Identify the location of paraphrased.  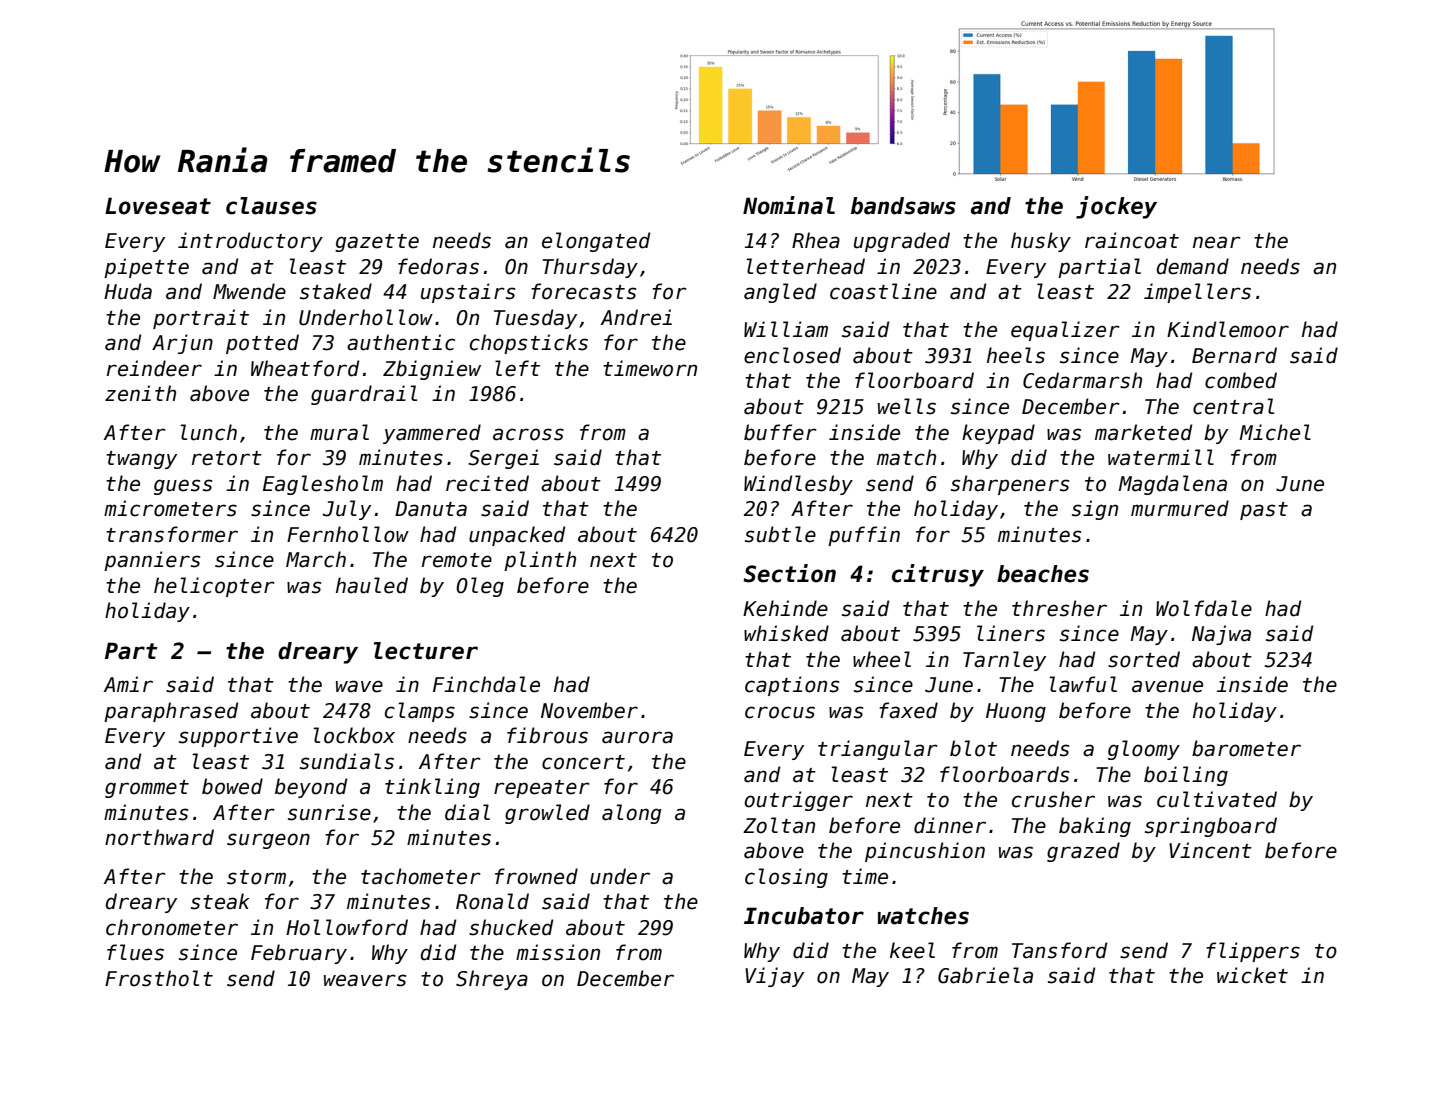
(171, 712).
